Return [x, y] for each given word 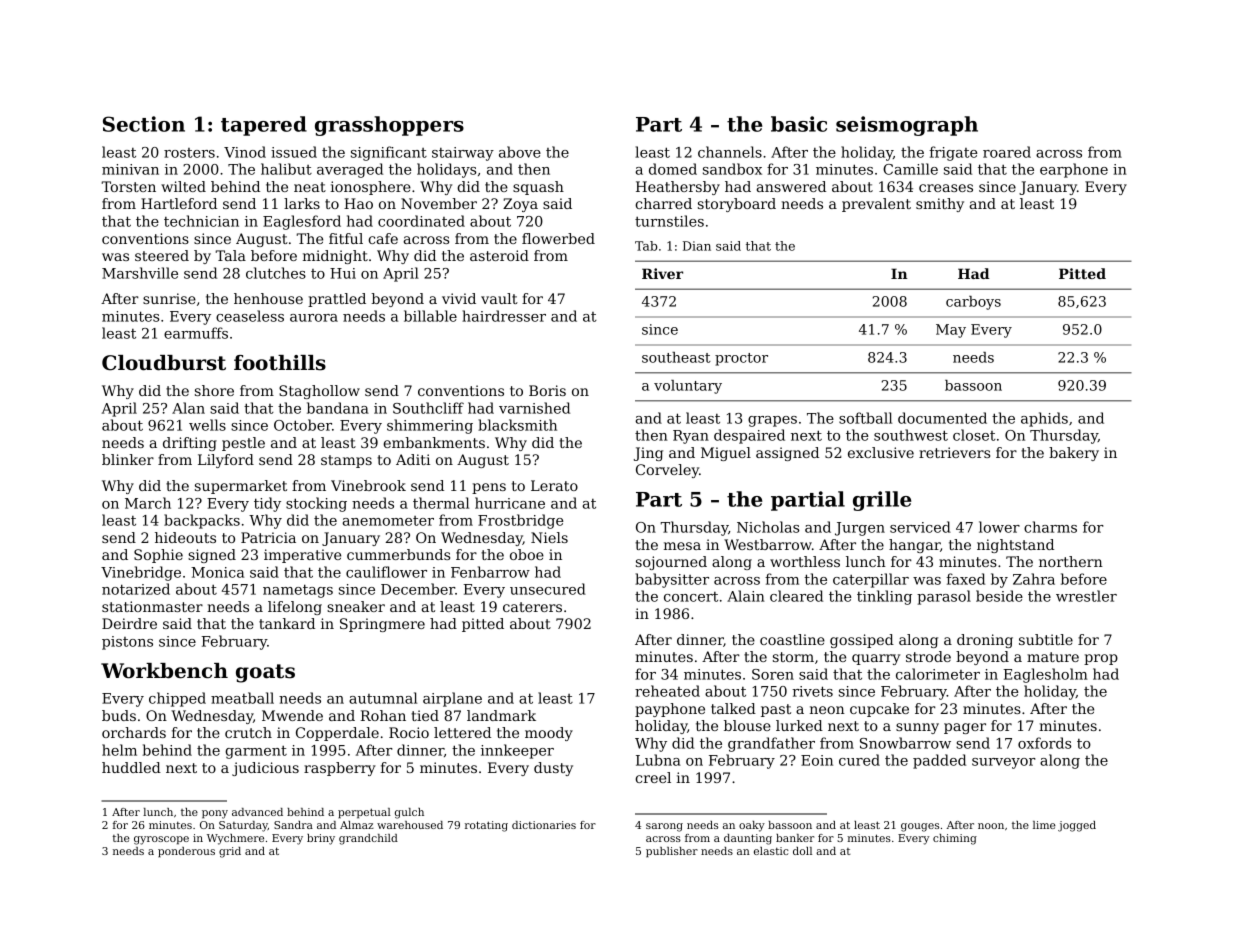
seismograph [907, 126]
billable [430, 316]
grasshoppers [389, 126]
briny [321, 839]
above [520, 152]
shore [214, 390]
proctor [741, 359]
